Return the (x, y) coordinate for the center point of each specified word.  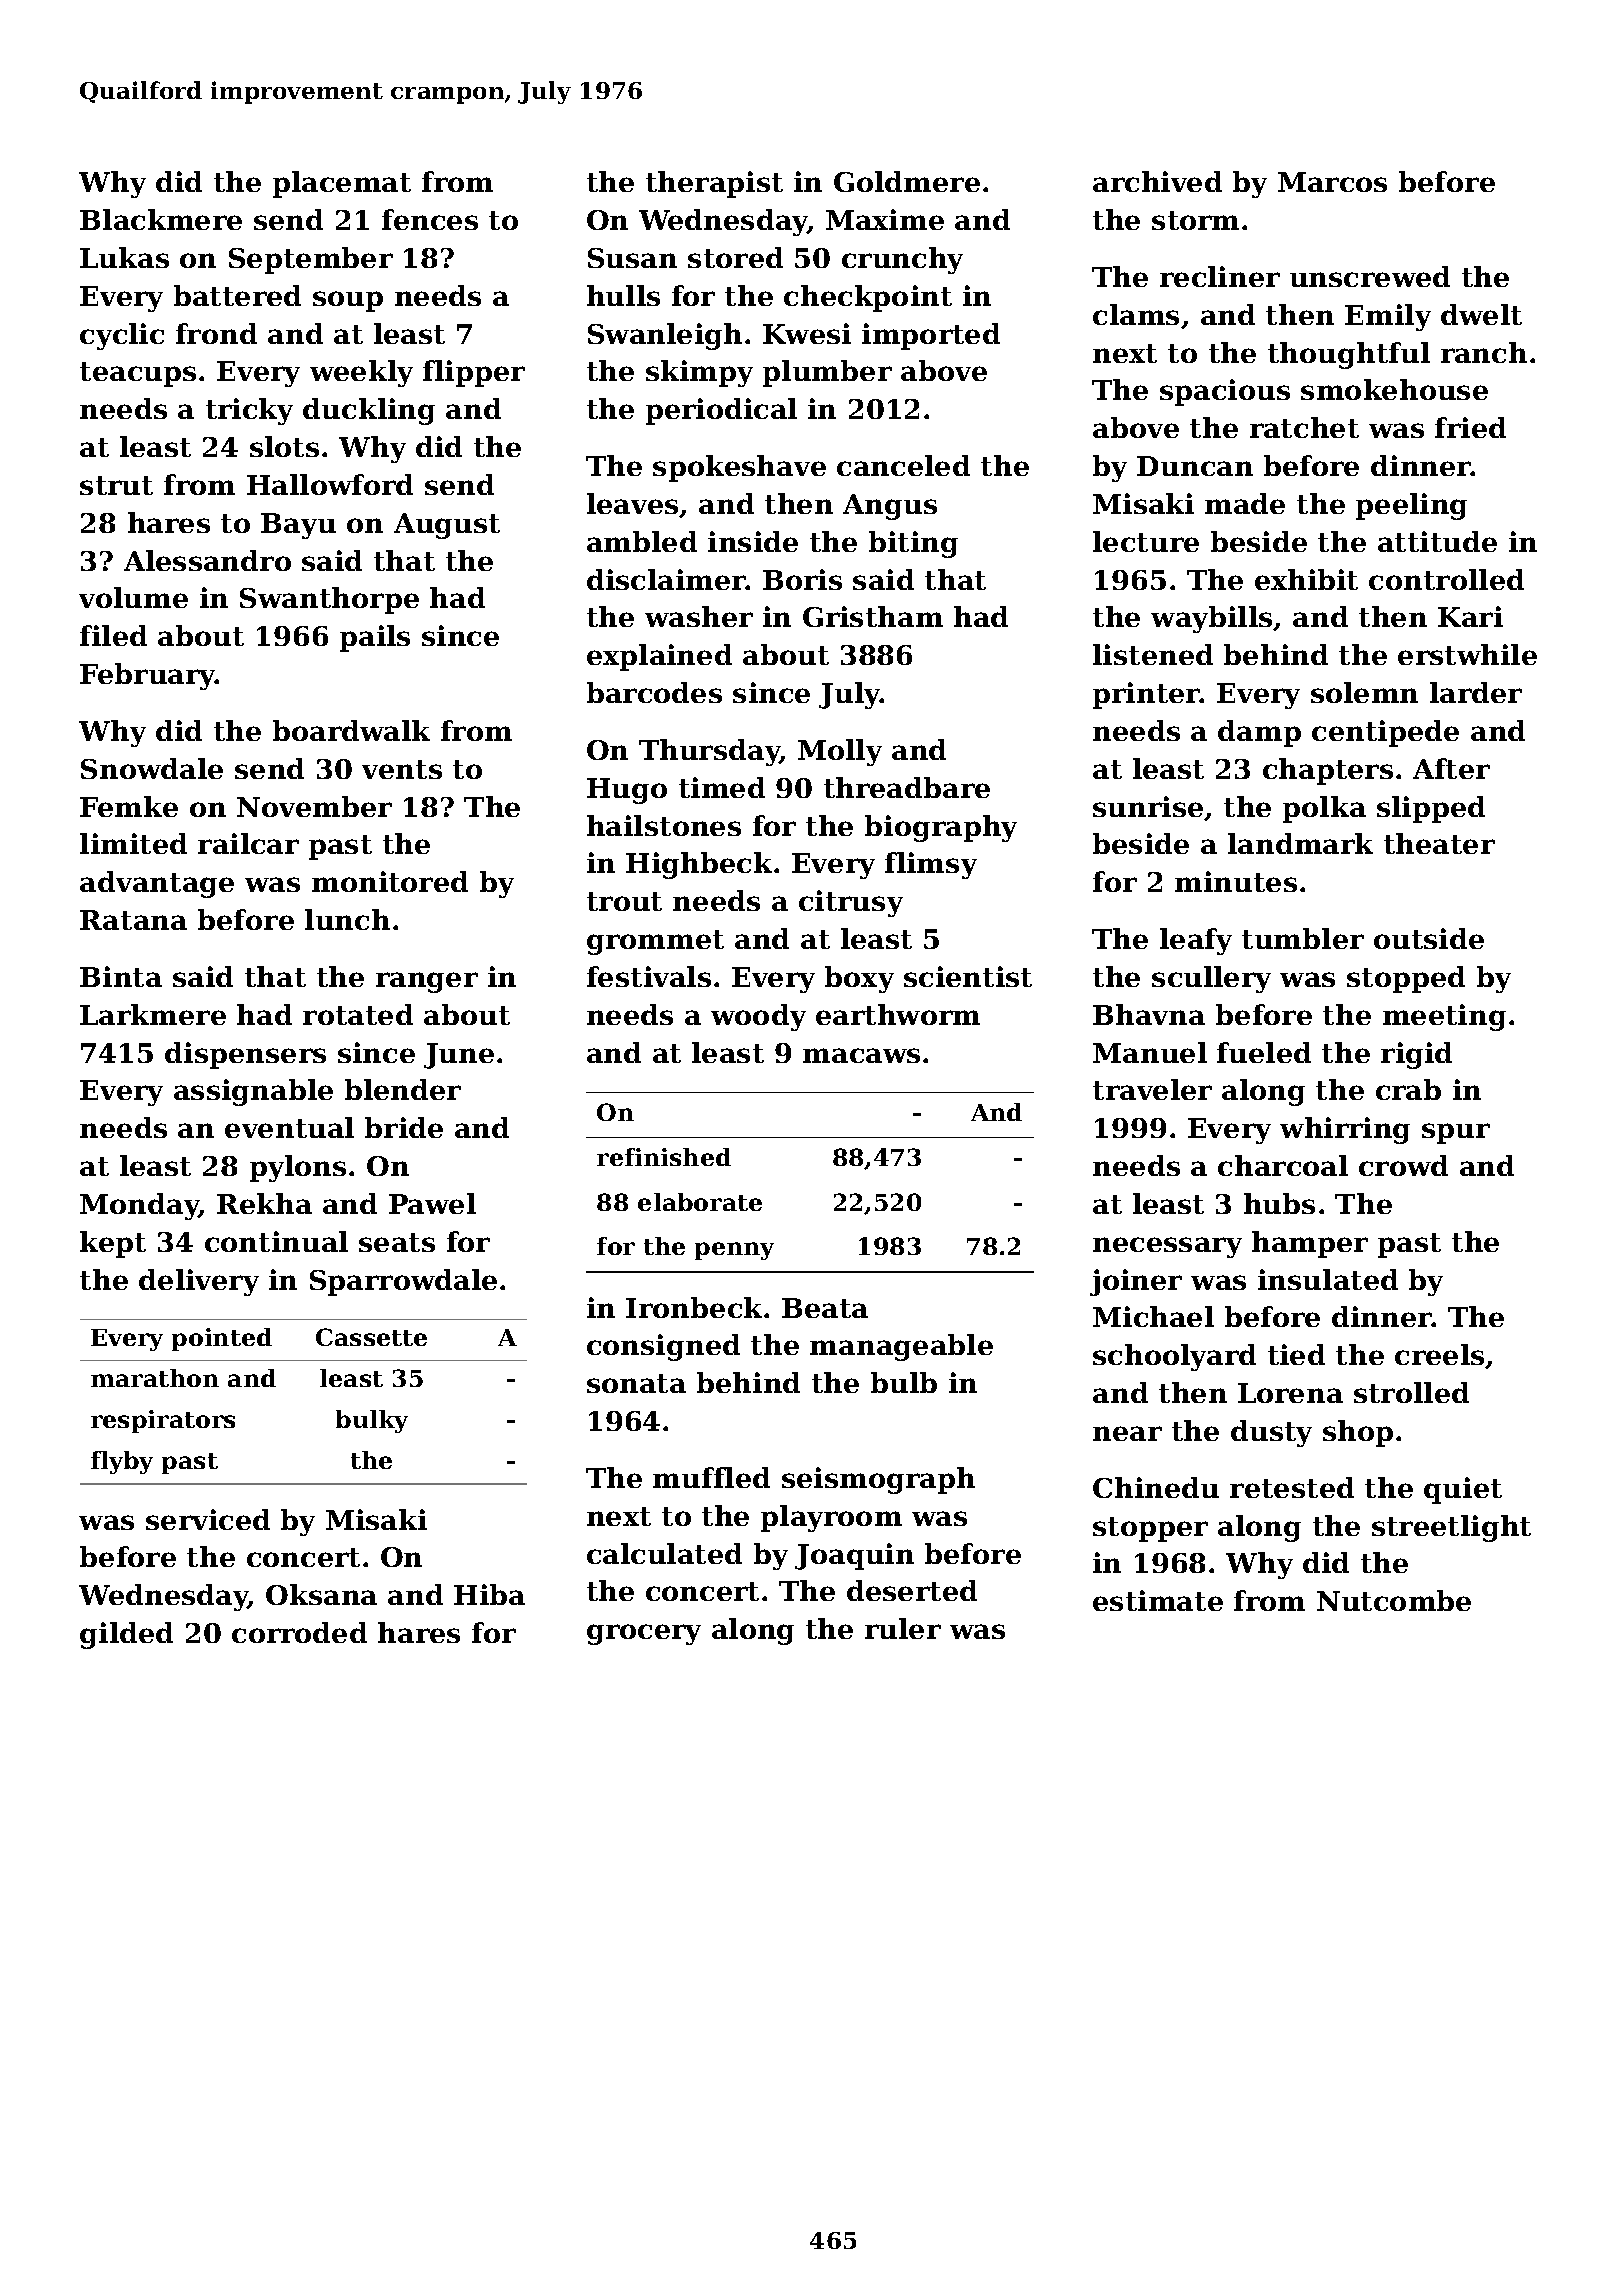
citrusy (851, 903)
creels (1440, 1356)
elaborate (700, 1202)
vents (402, 769)
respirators (163, 1421)
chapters (1328, 771)
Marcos (1332, 182)
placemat (342, 184)
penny (734, 1251)
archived (1157, 181)
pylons (298, 1168)
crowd (1403, 1165)
